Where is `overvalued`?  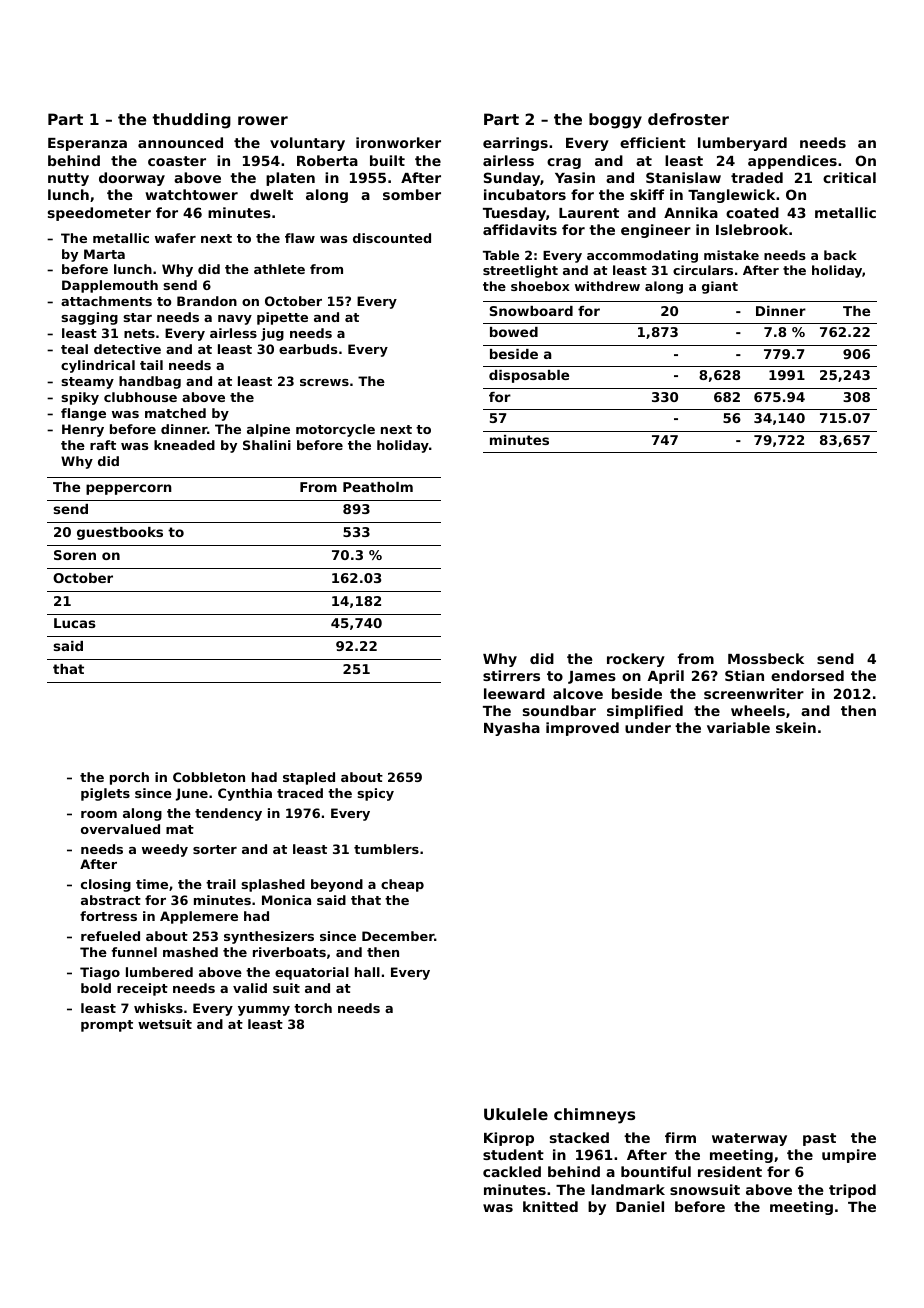
overvalued is located at coordinates (120, 829).
